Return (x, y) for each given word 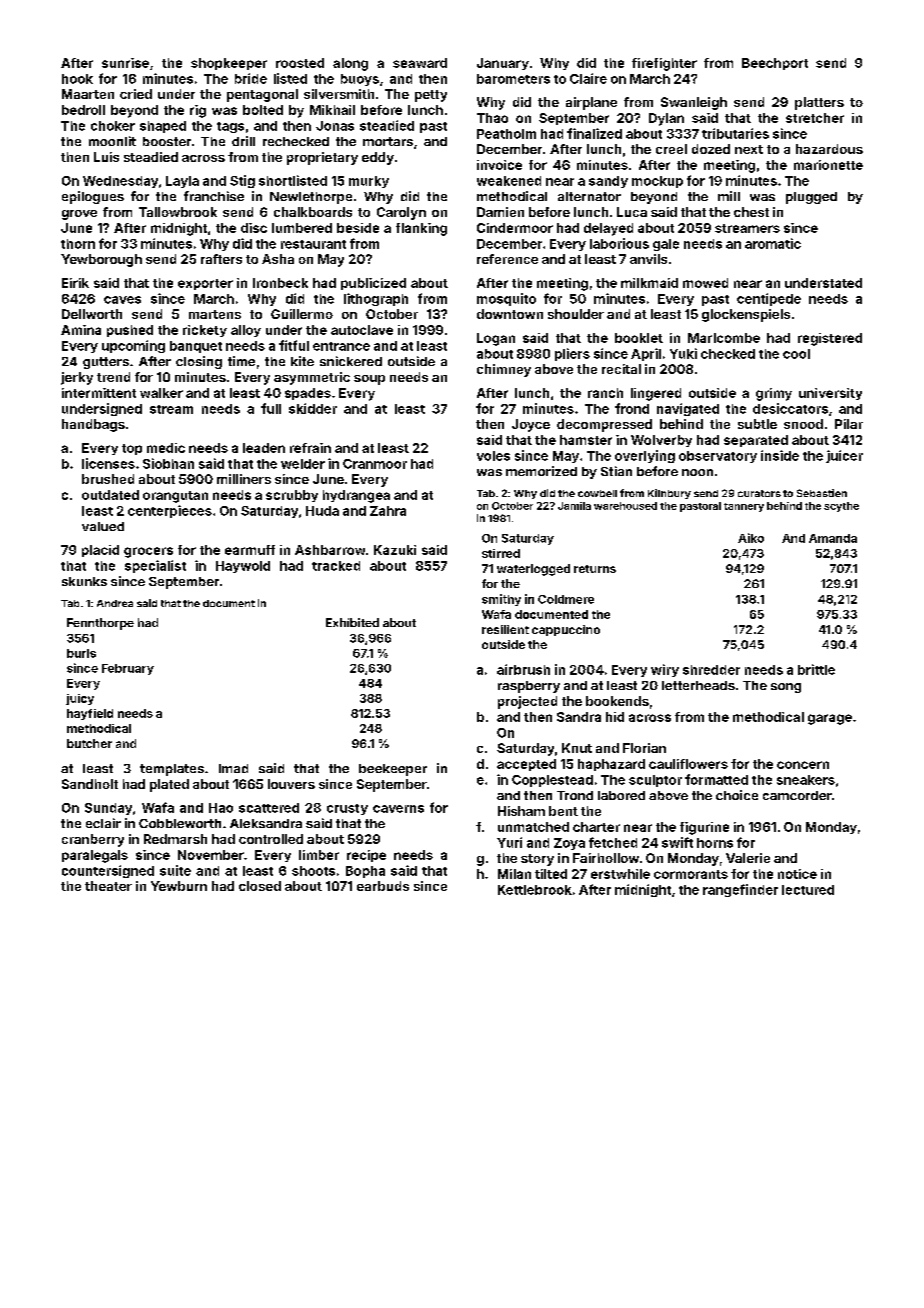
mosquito (506, 299)
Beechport (775, 64)
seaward (420, 63)
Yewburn (179, 886)
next (749, 149)
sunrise (125, 63)
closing (199, 362)
